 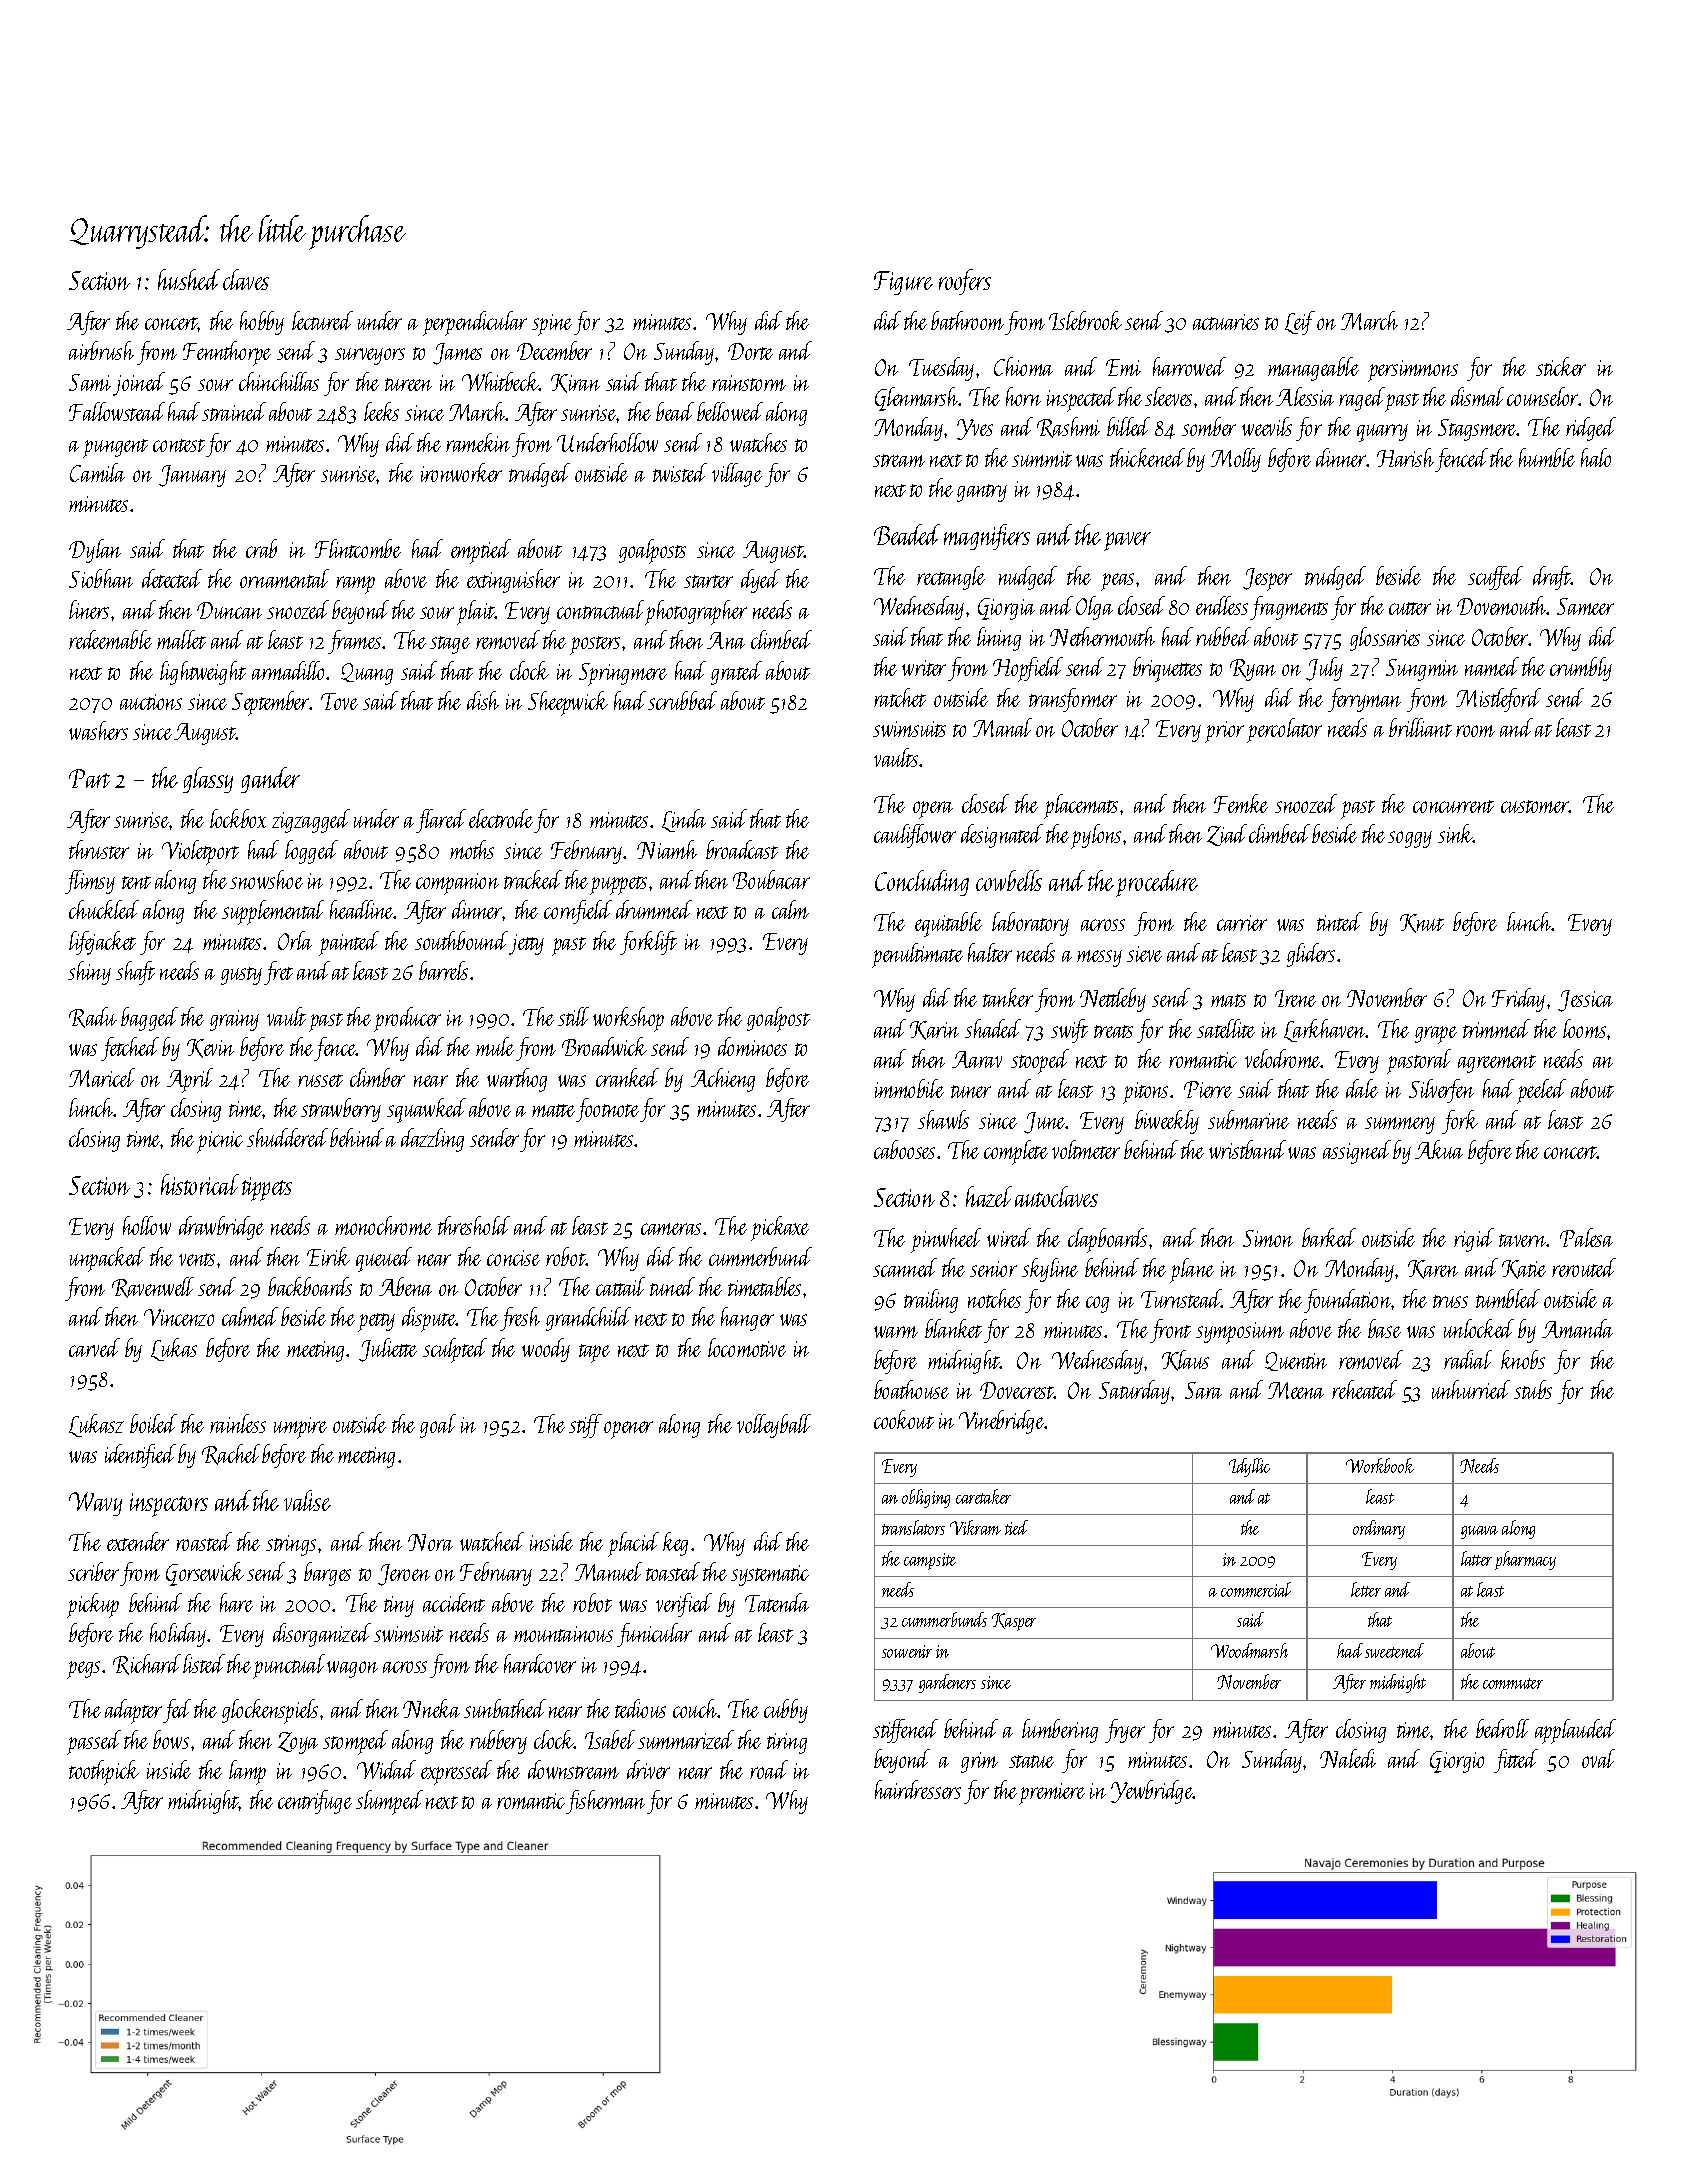 What do you see at coordinates (1584, 1028) in the page?
I see `looms` at bounding box center [1584, 1028].
